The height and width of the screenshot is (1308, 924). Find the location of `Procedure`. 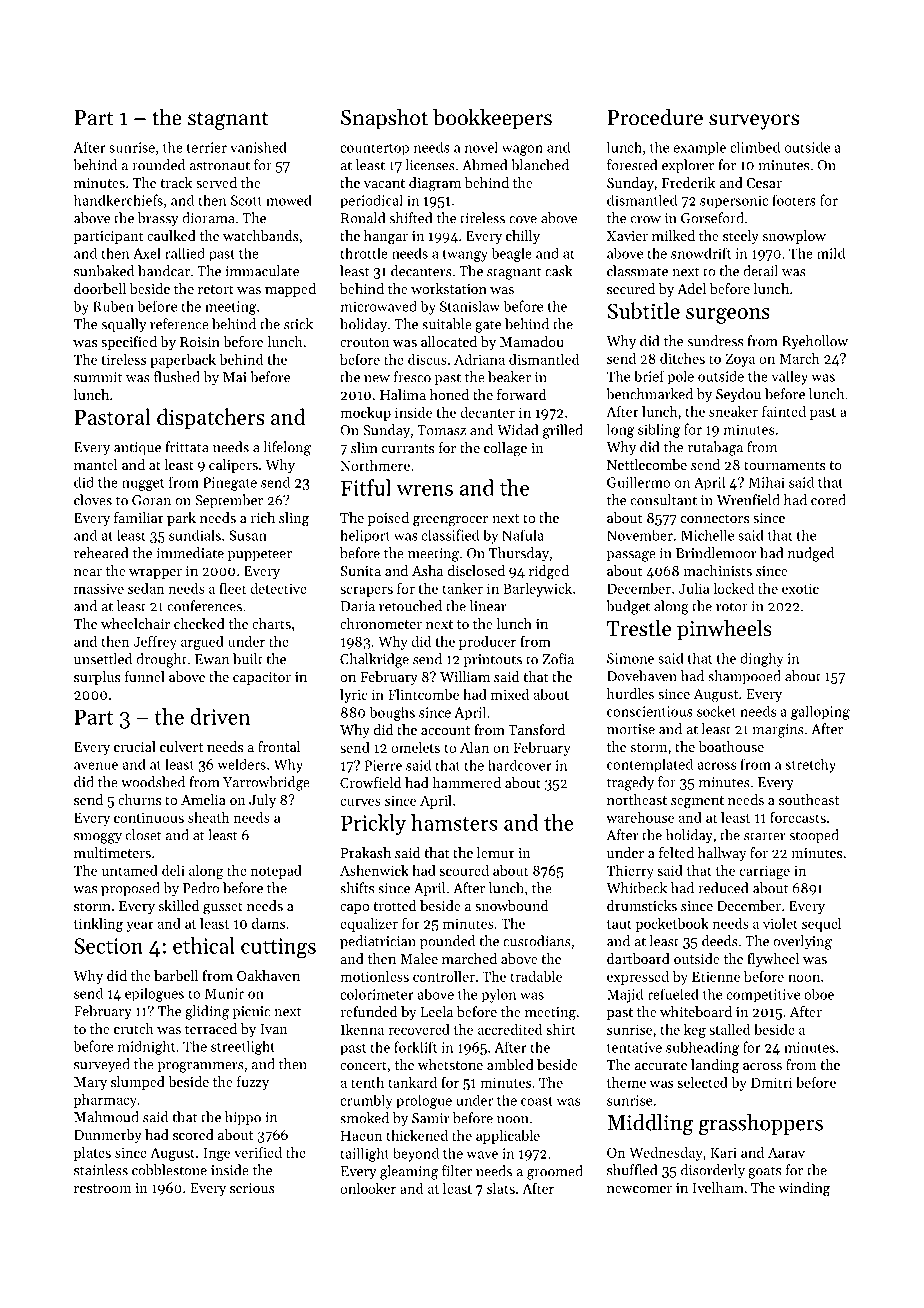

Procedure is located at coordinates (655, 117).
